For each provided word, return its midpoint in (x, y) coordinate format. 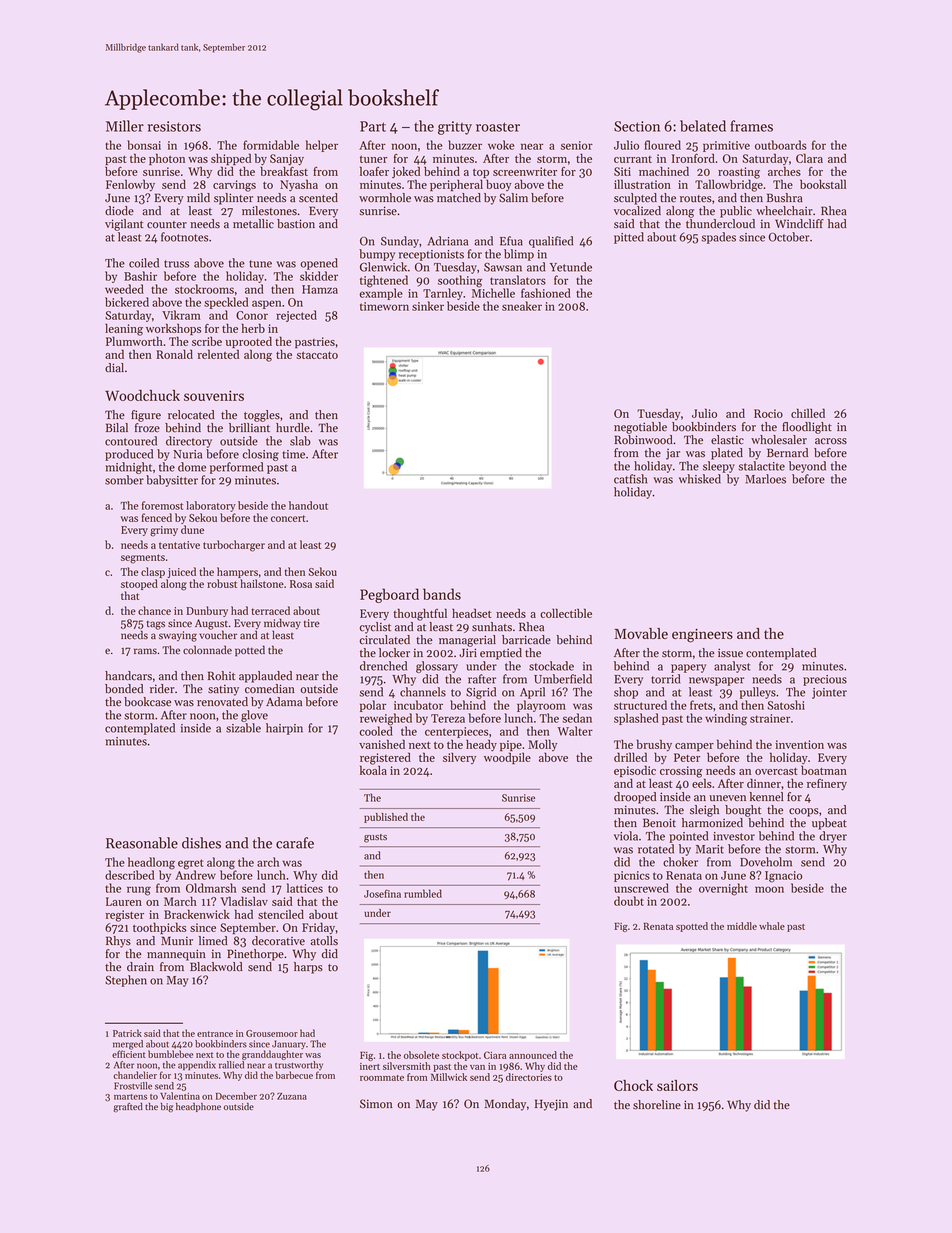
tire (312, 623)
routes (696, 199)
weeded (124, 289)
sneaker (522, 306)
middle (742, 926)
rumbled (423, 893)
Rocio (768, 413)
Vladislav (244, 901)
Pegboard (389, 595)
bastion (296, 224)
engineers (702, 636)
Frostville (133, 1086)
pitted (629, 238)
